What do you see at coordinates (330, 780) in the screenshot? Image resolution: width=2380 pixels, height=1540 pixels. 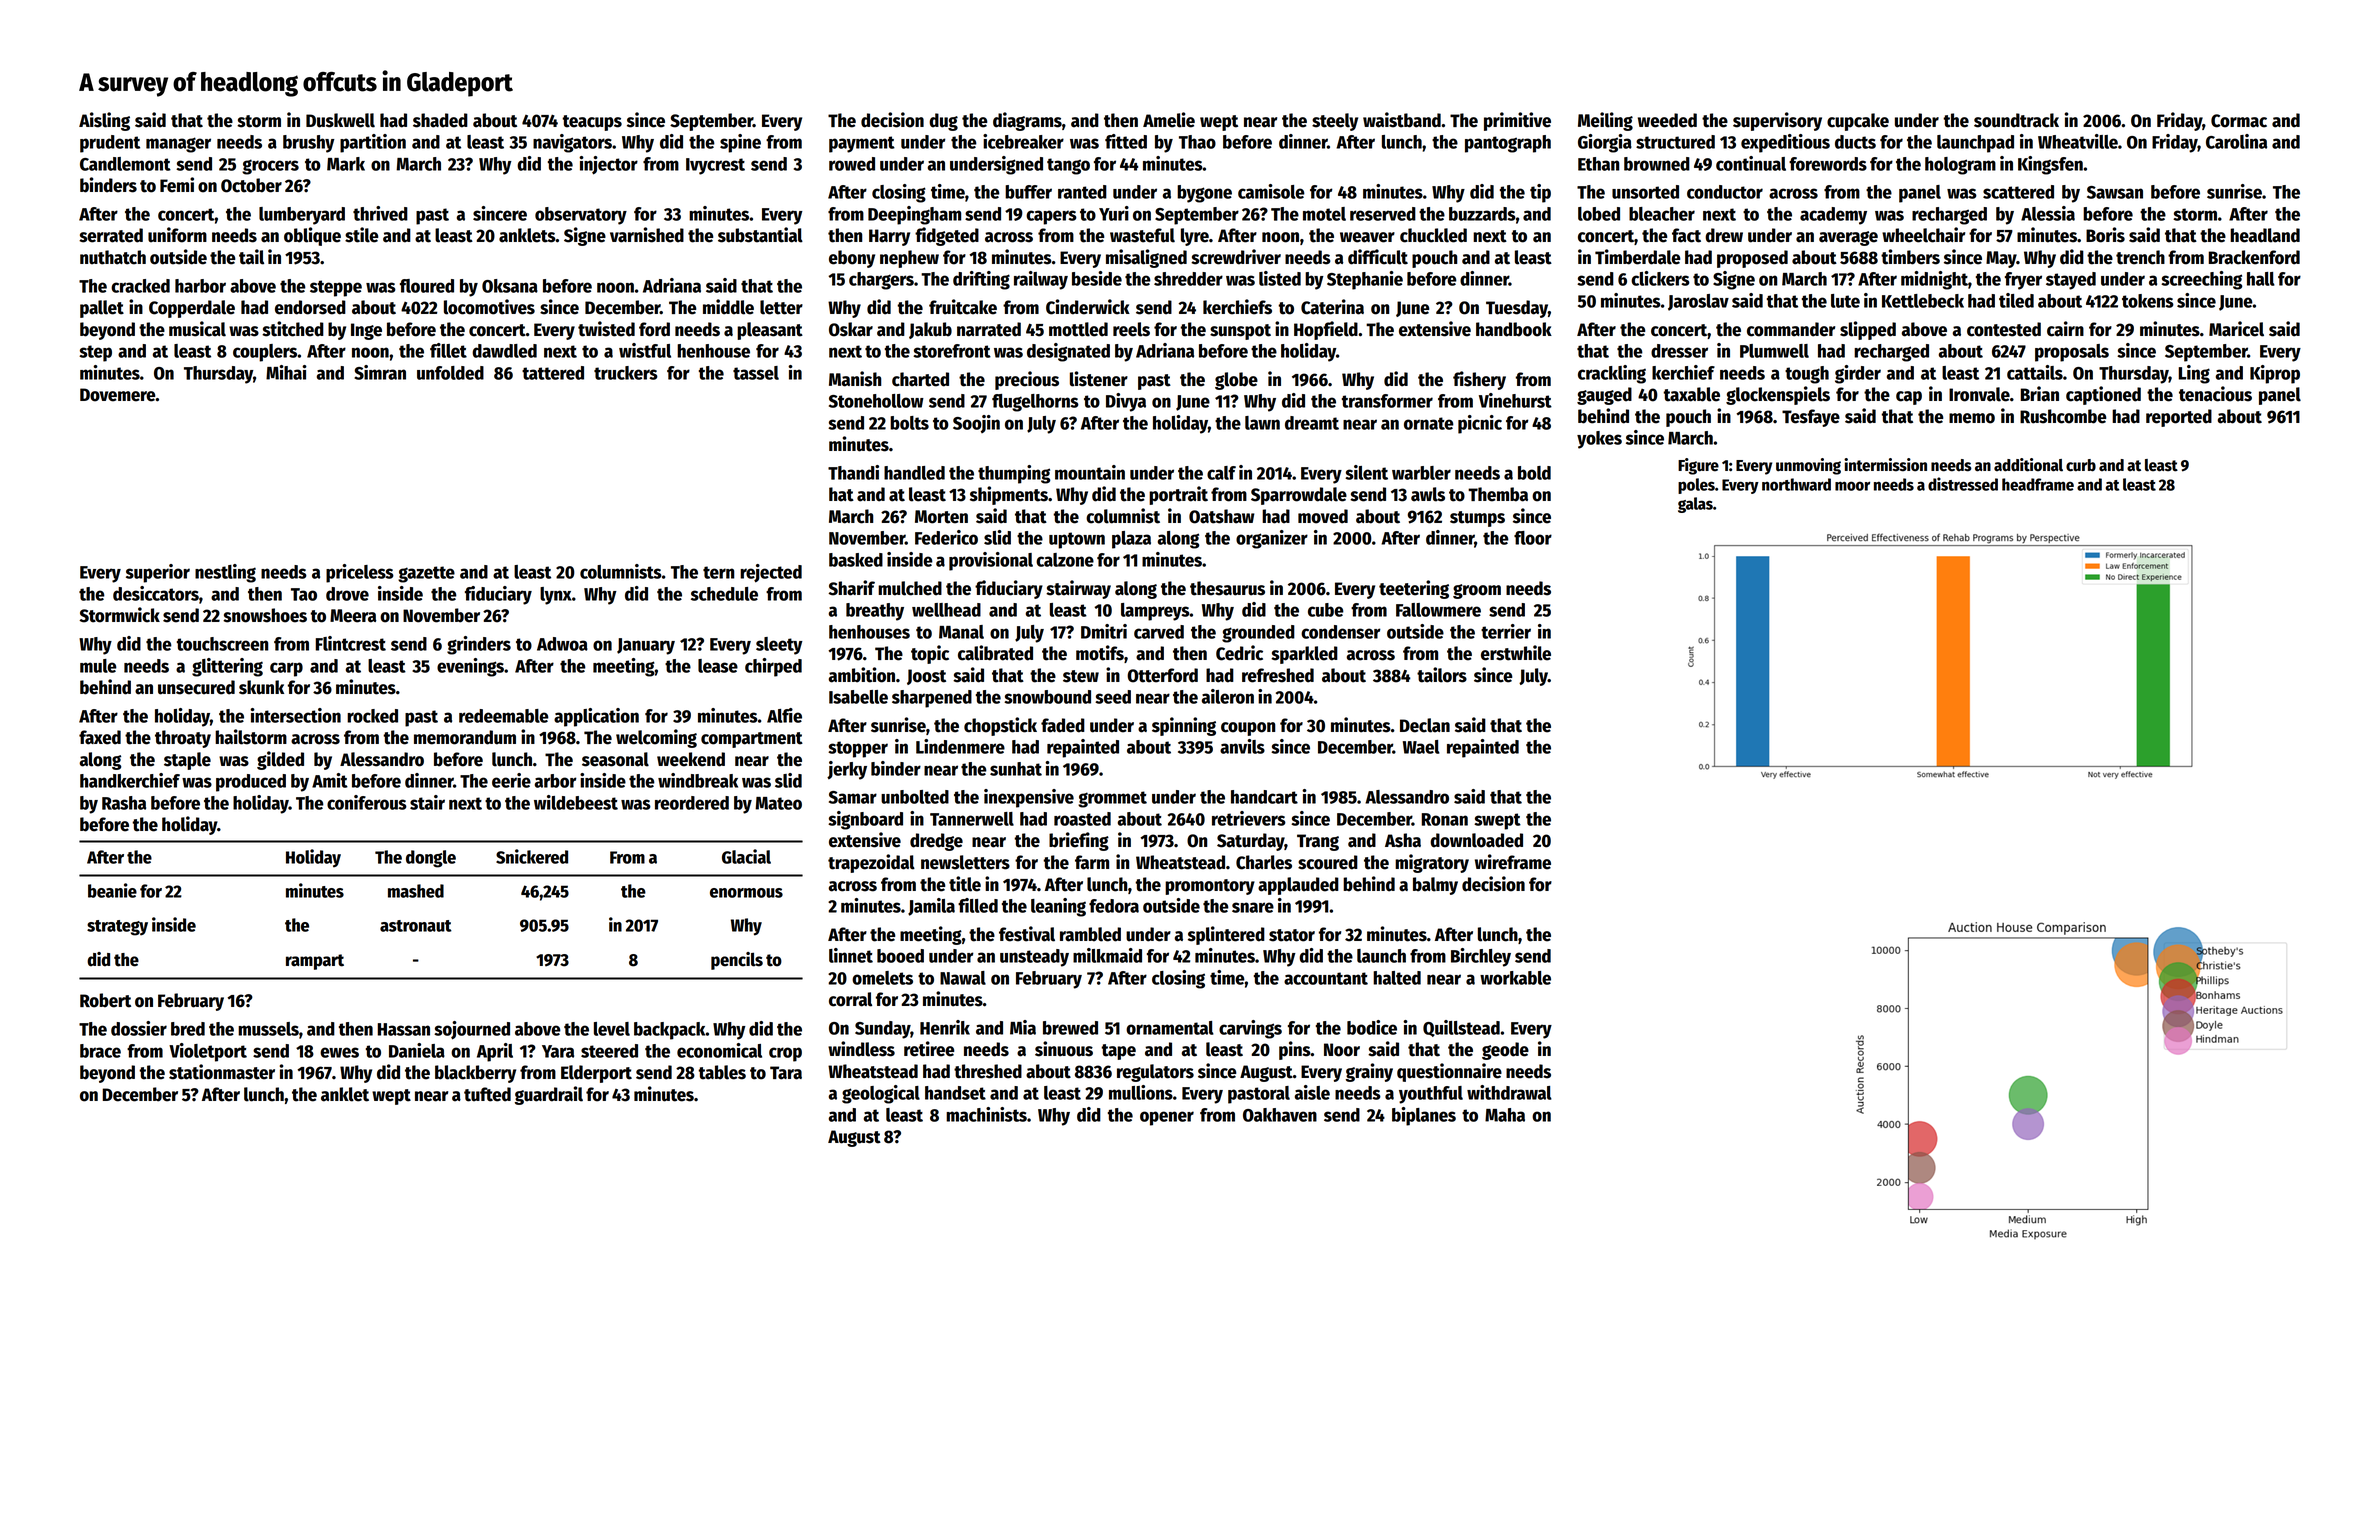 I see `Amit` at bounding box center [330, 780].
